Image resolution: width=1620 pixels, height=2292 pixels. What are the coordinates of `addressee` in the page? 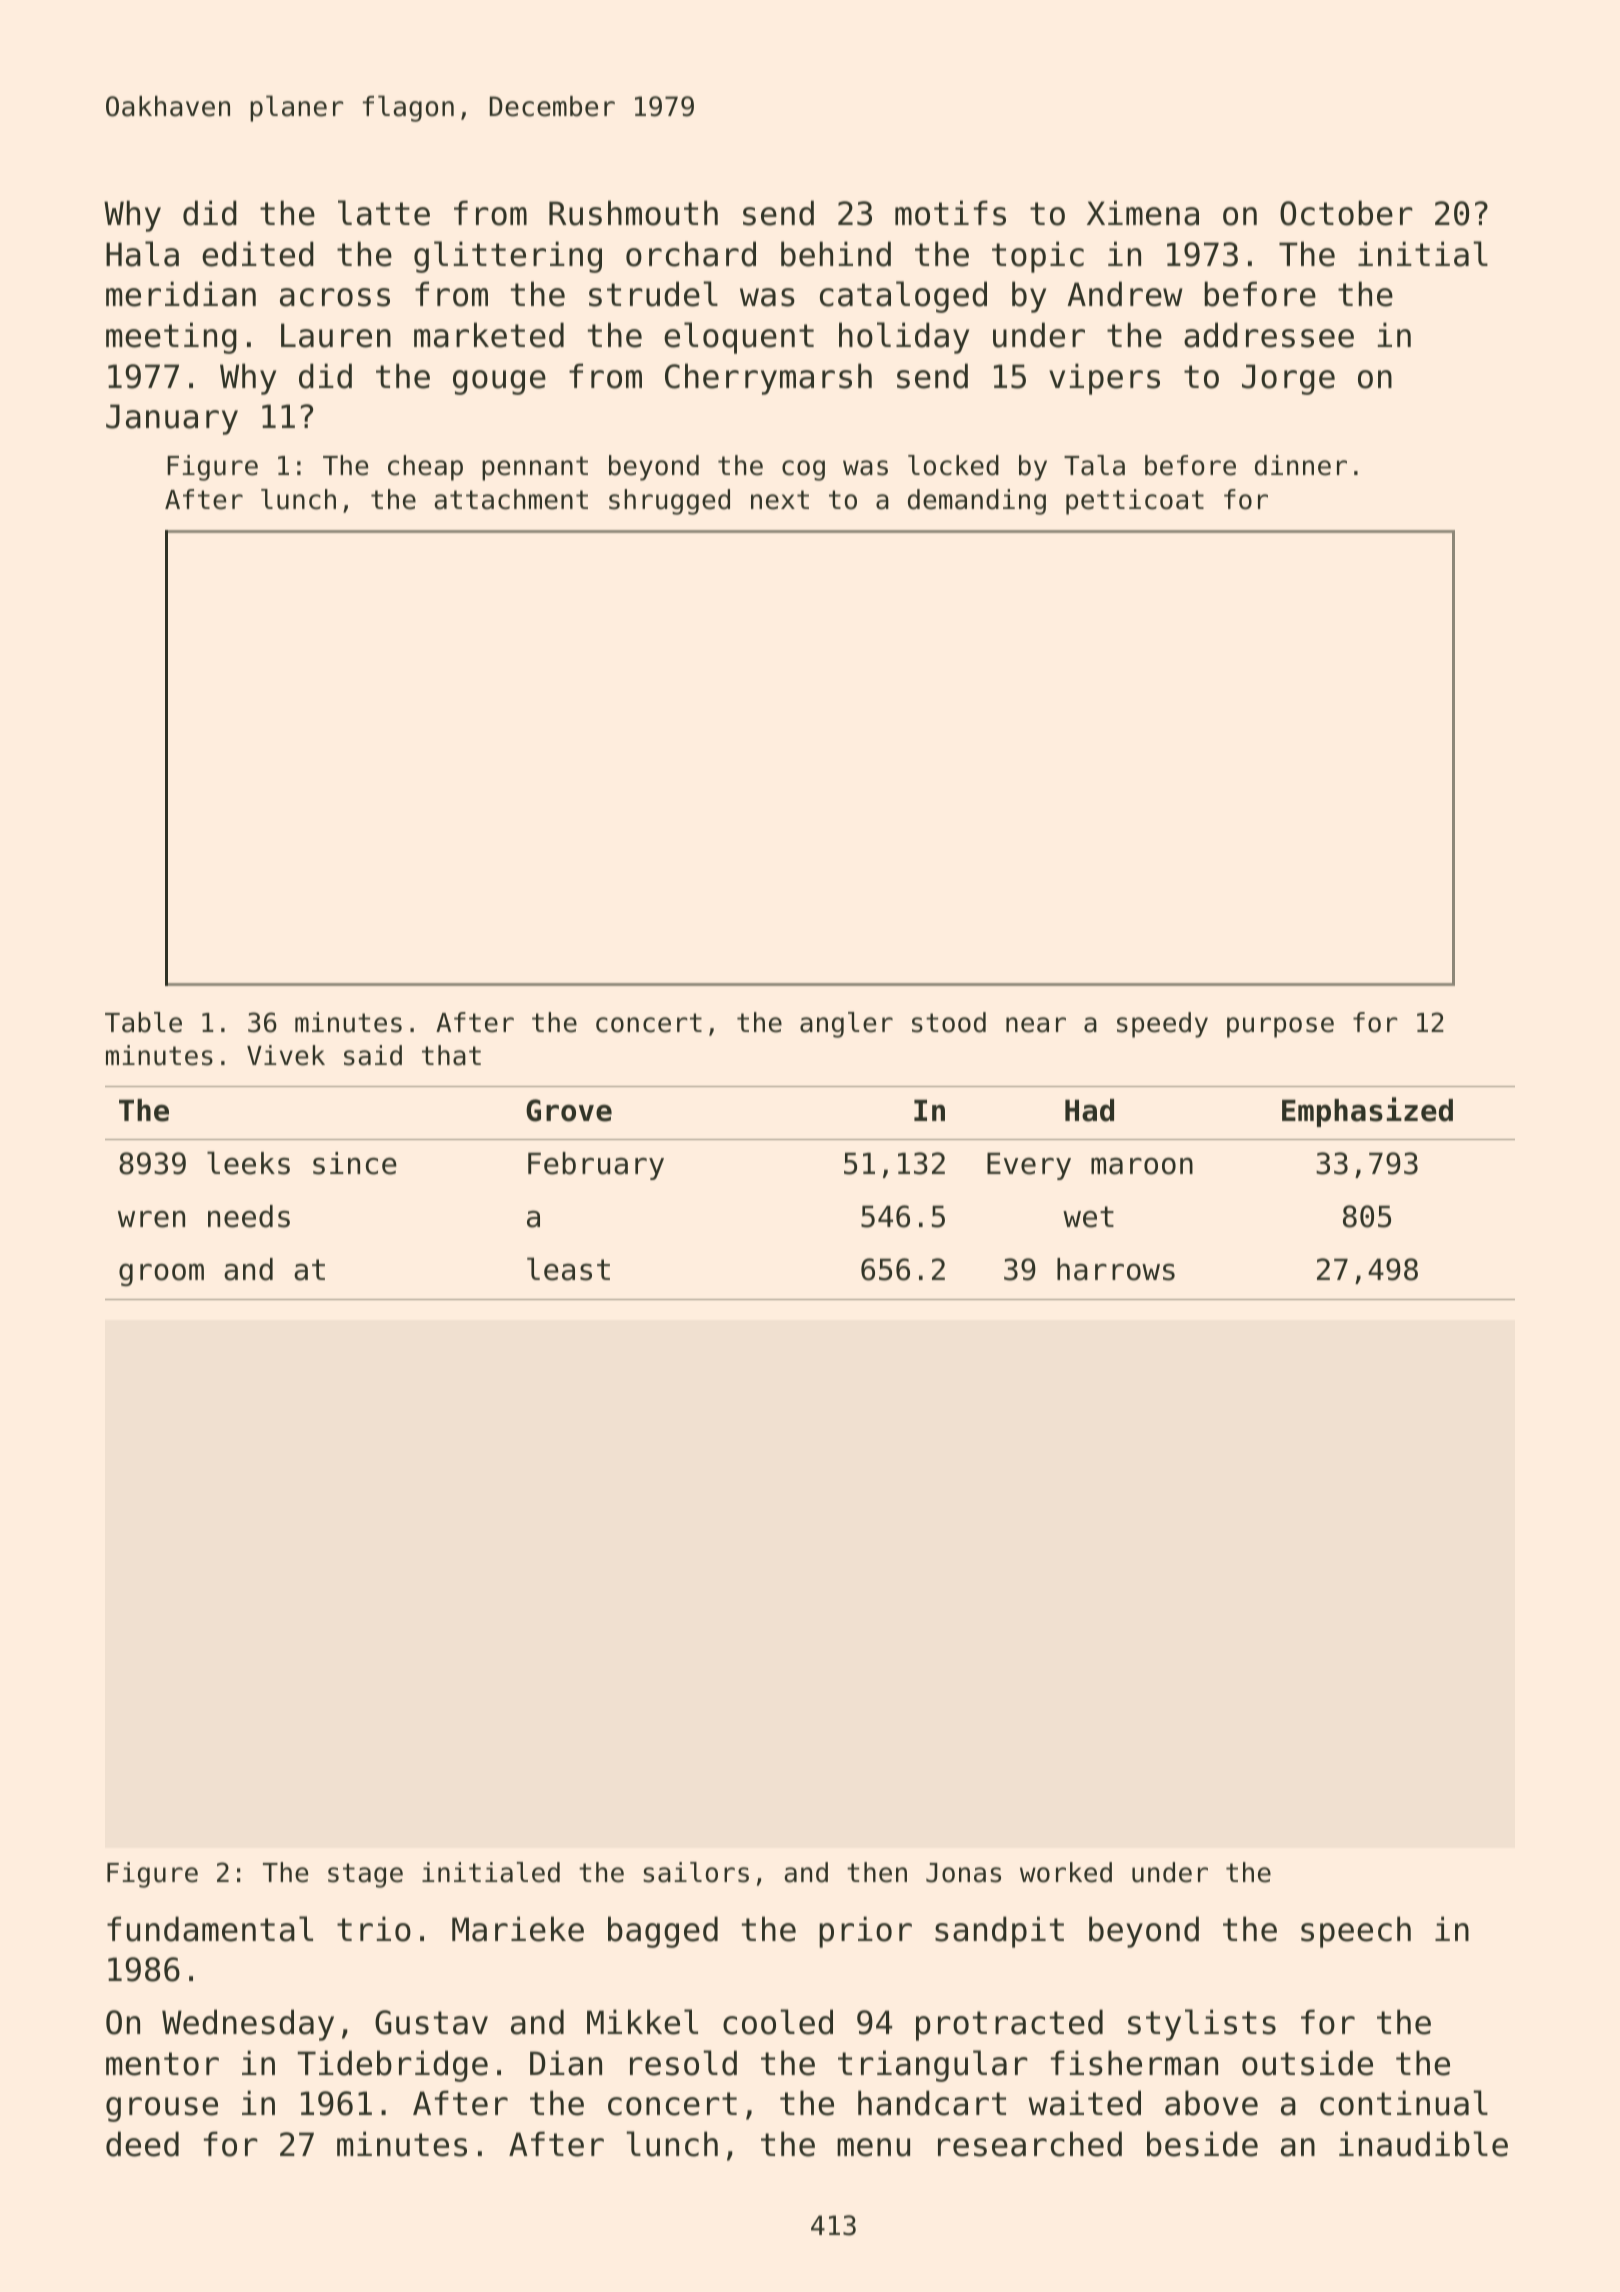 It's located at (1269, 335).
